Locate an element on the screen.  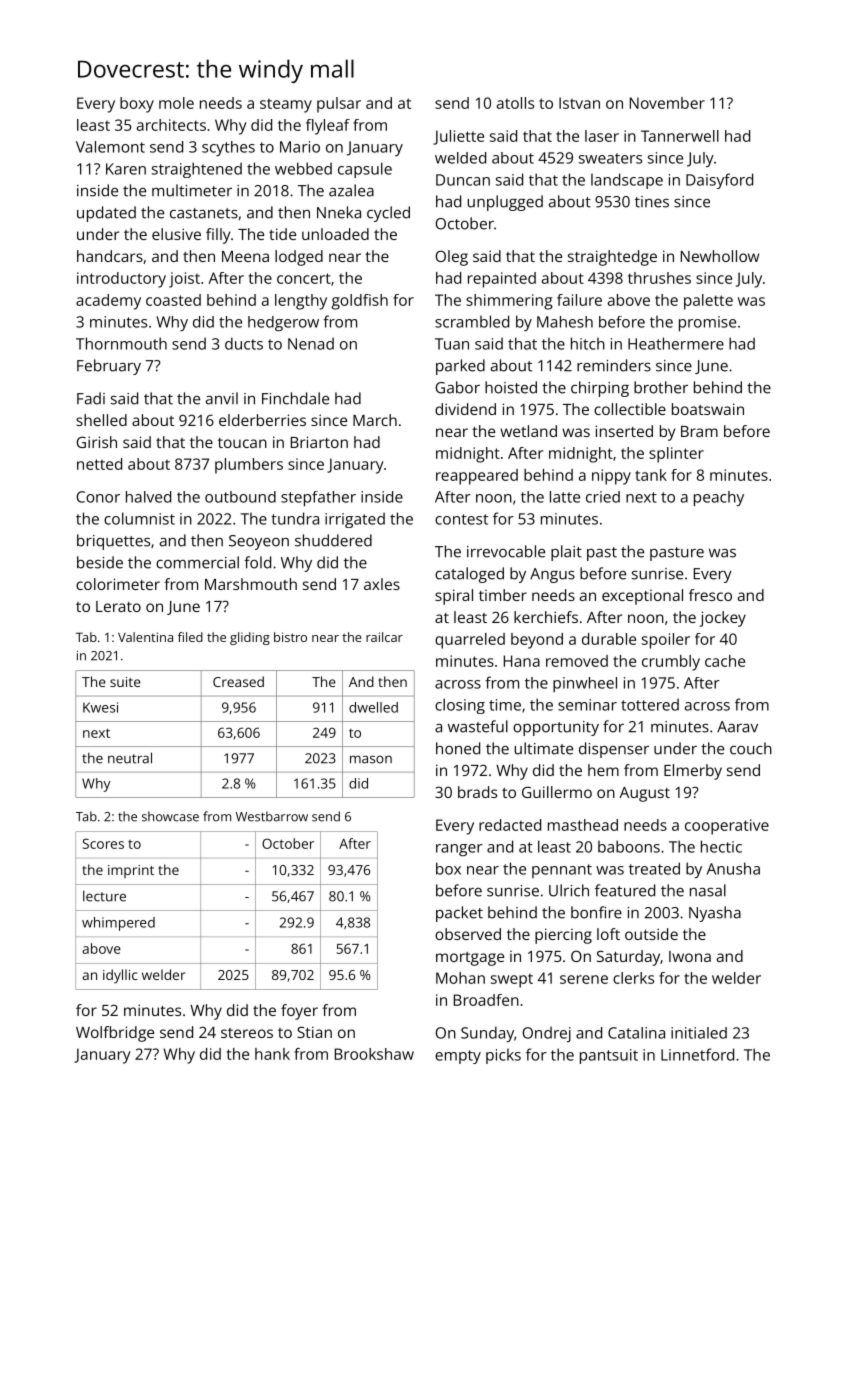
whimpered is located at coordinates (118, 924).
